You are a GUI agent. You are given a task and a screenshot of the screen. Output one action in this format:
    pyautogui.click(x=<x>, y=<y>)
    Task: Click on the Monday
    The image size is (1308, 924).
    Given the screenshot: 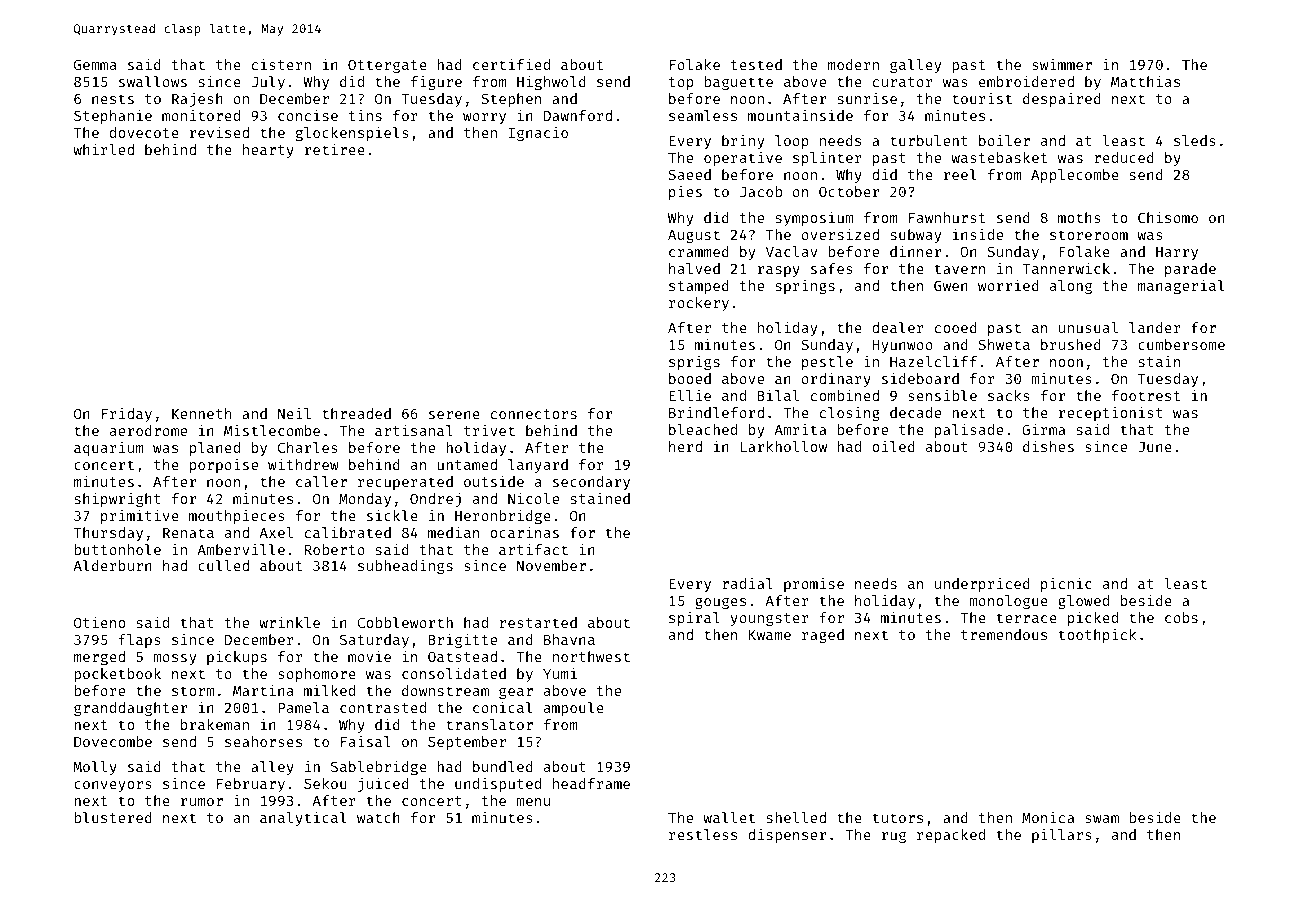 What is the action you would take?
    pyautogui.click(x=365, y=500)
